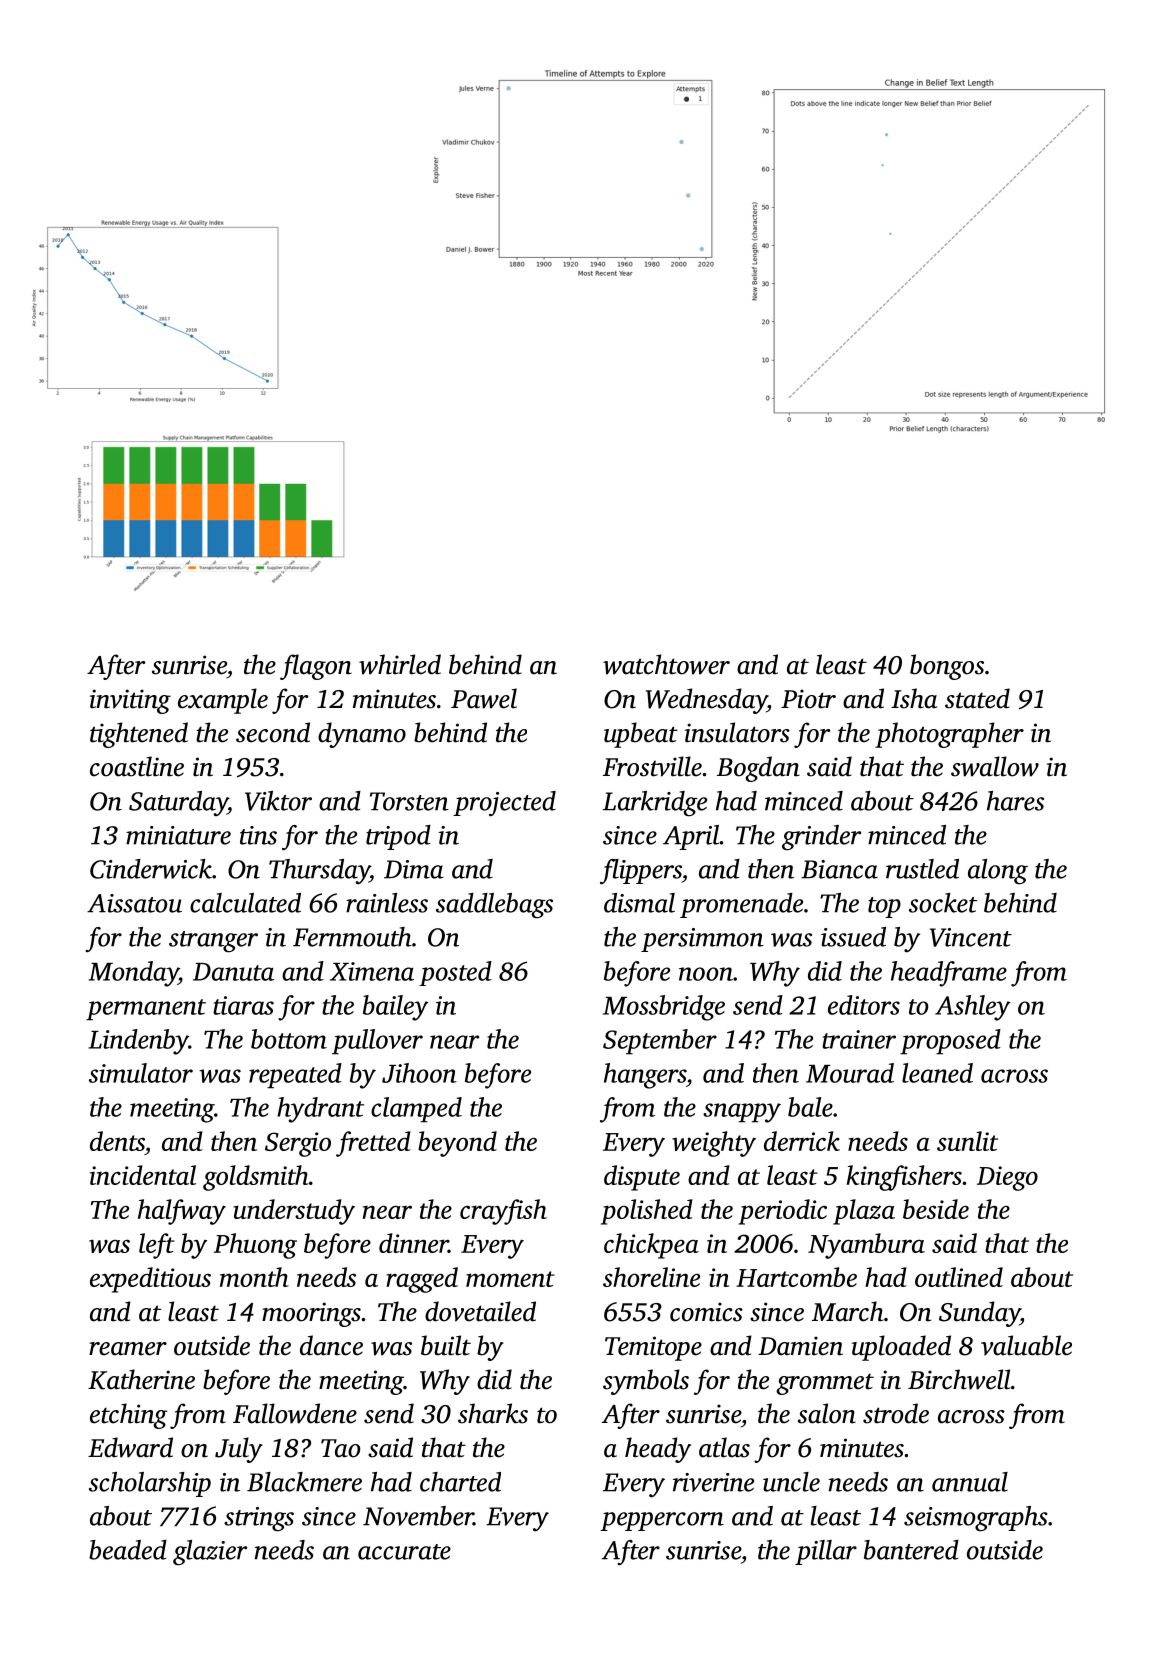  I want to click on Mossbridge, so click(664, 1008).
